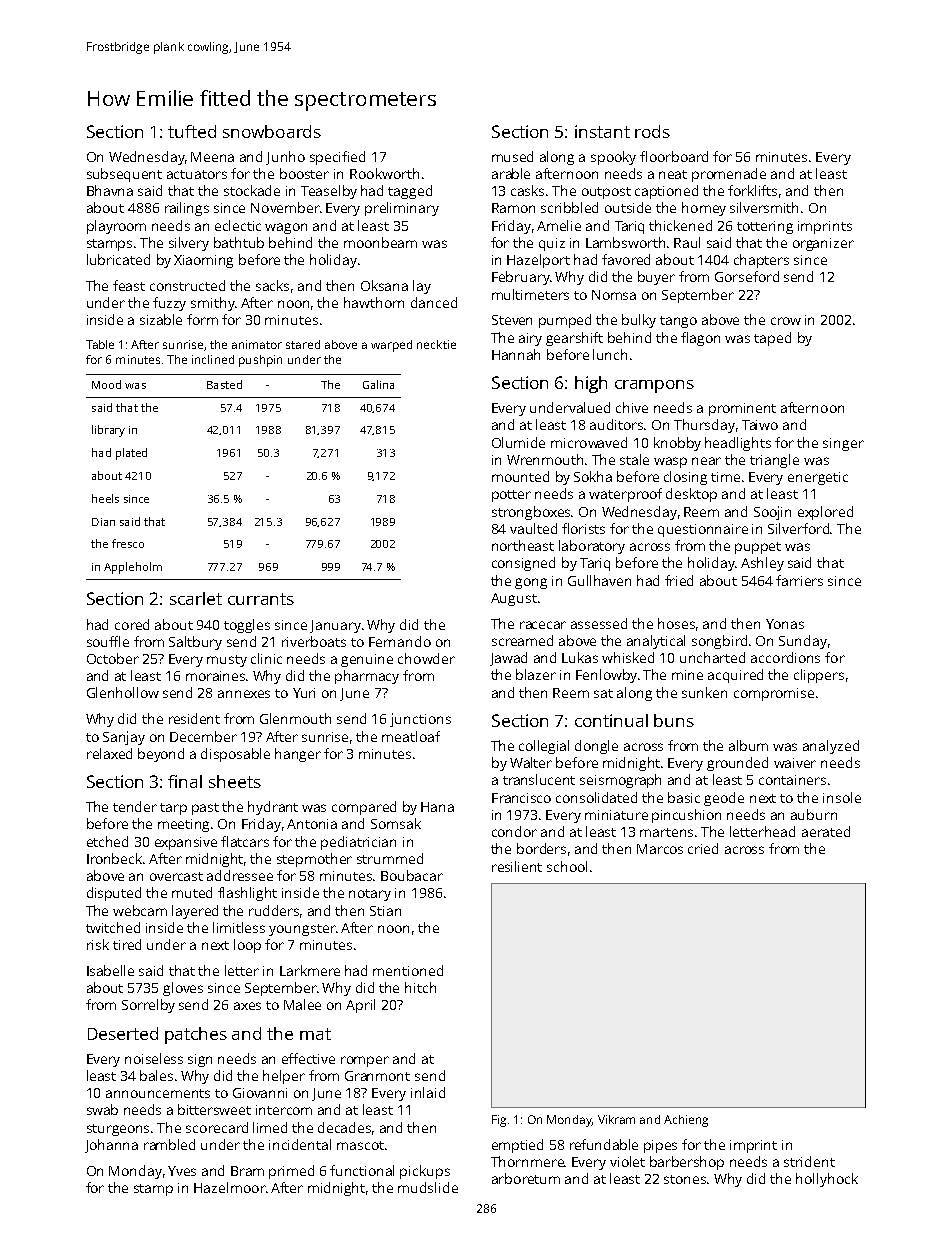 The height and width of the document is (1233, 952). What do you see at coordinates (831, 747) in the document?
I see `analyzed` at bounding box center [831, 747].
